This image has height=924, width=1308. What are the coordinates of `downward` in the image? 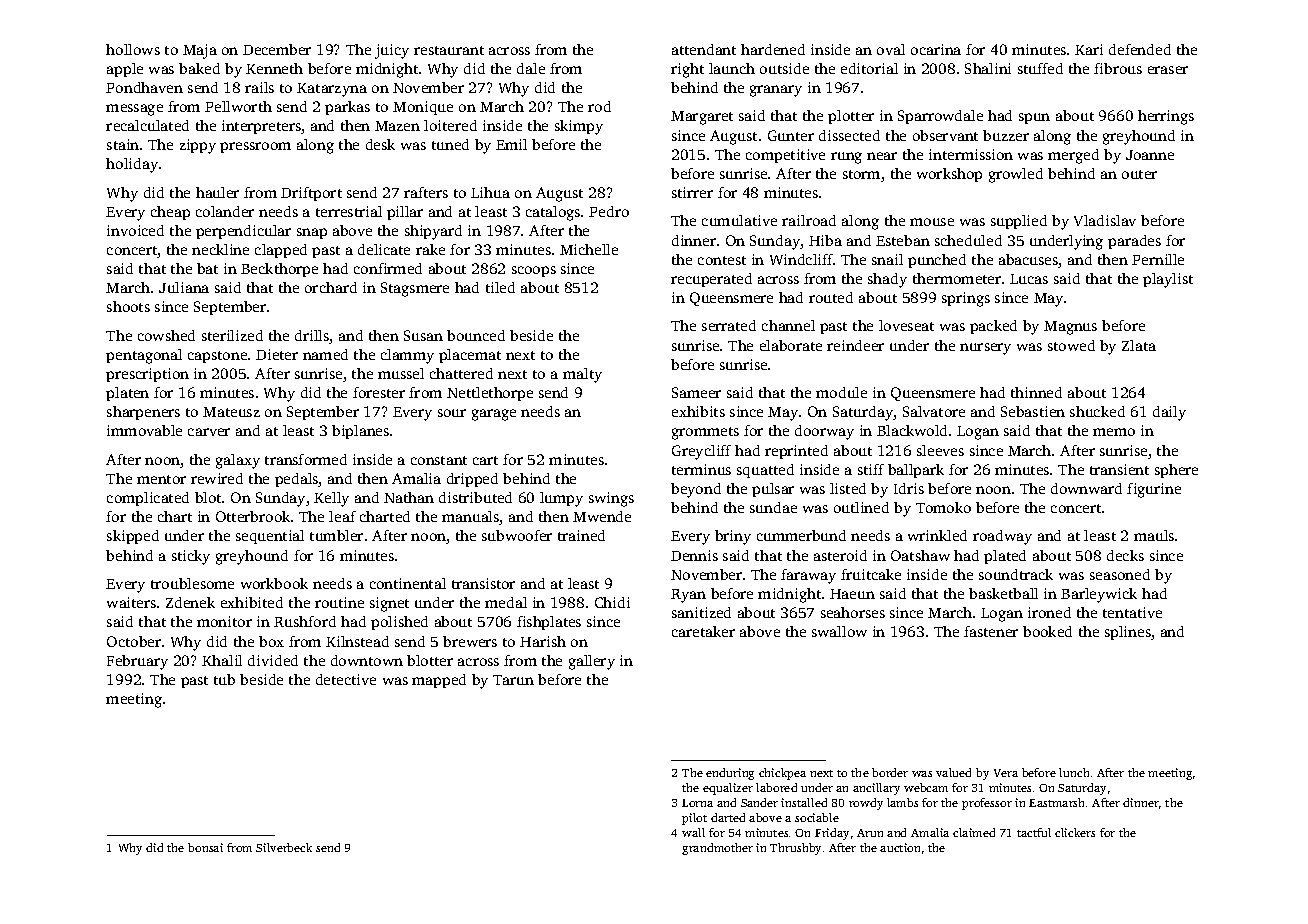 It's located at (1086, 488).
